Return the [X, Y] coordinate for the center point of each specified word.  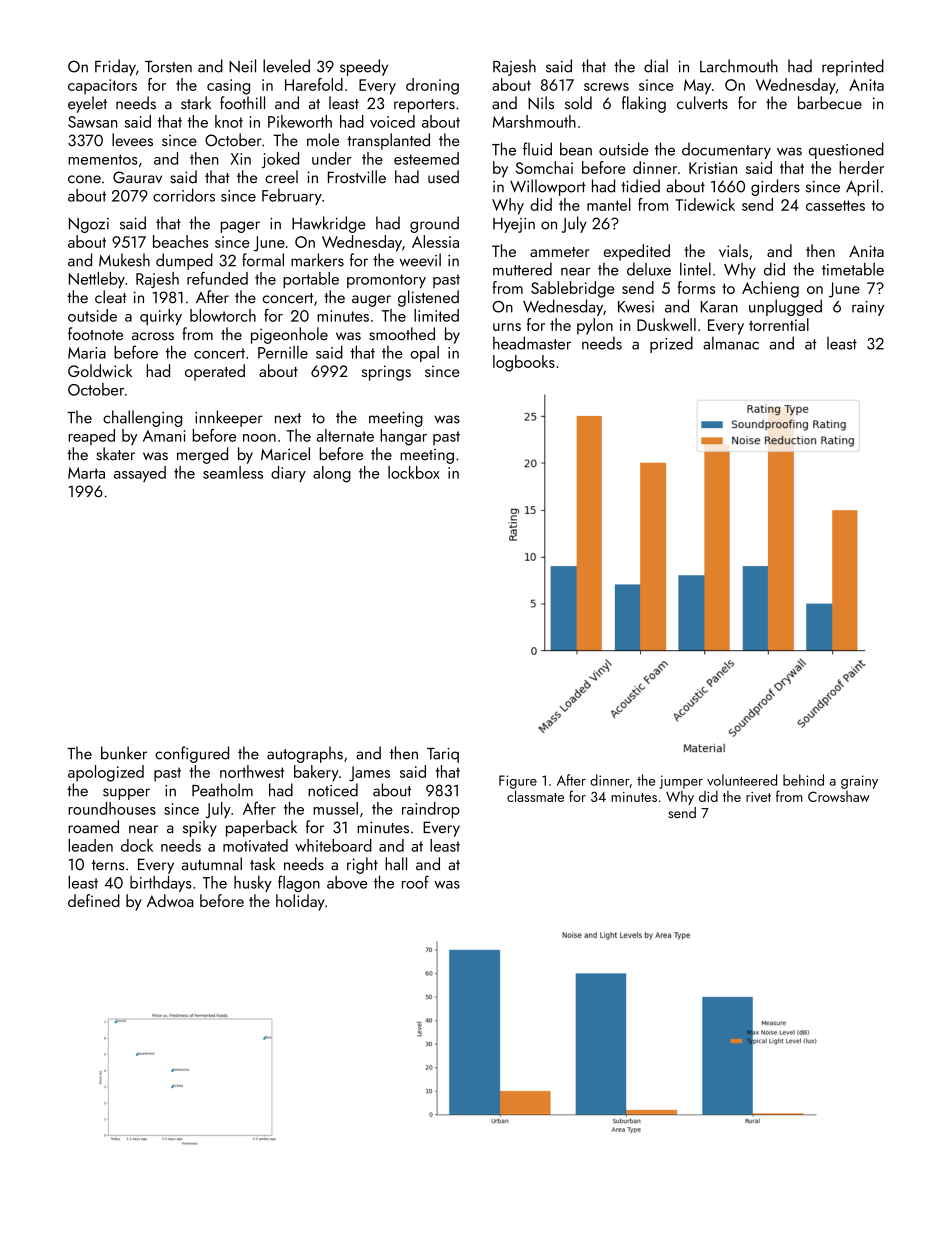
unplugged [785, 307]
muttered [522, 269]
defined [94, 900]
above [347, 882]
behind [803, 780]
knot [229, 121]
